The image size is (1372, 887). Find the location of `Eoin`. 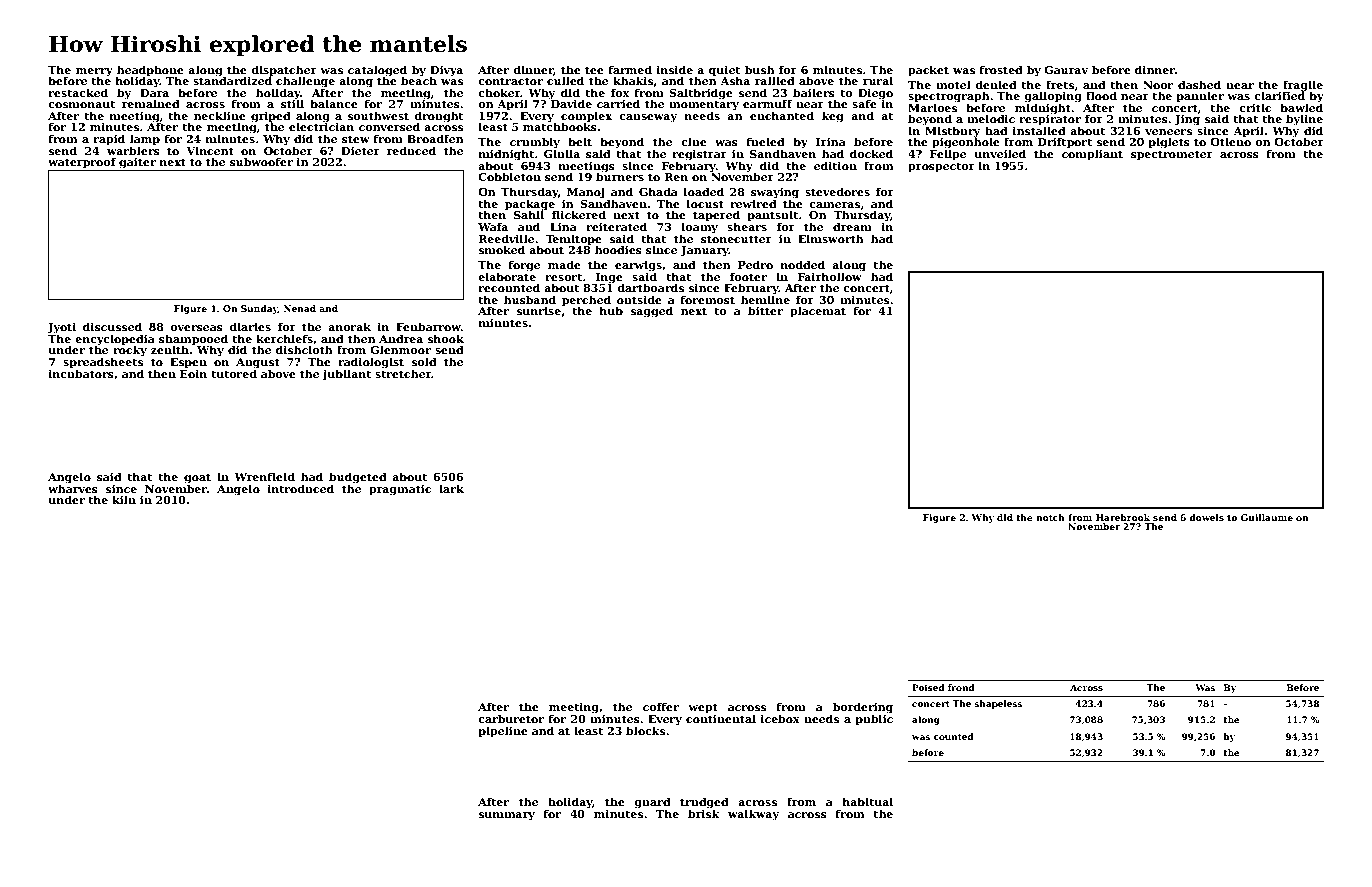

Eoin is located at coordinates (193, 374).
